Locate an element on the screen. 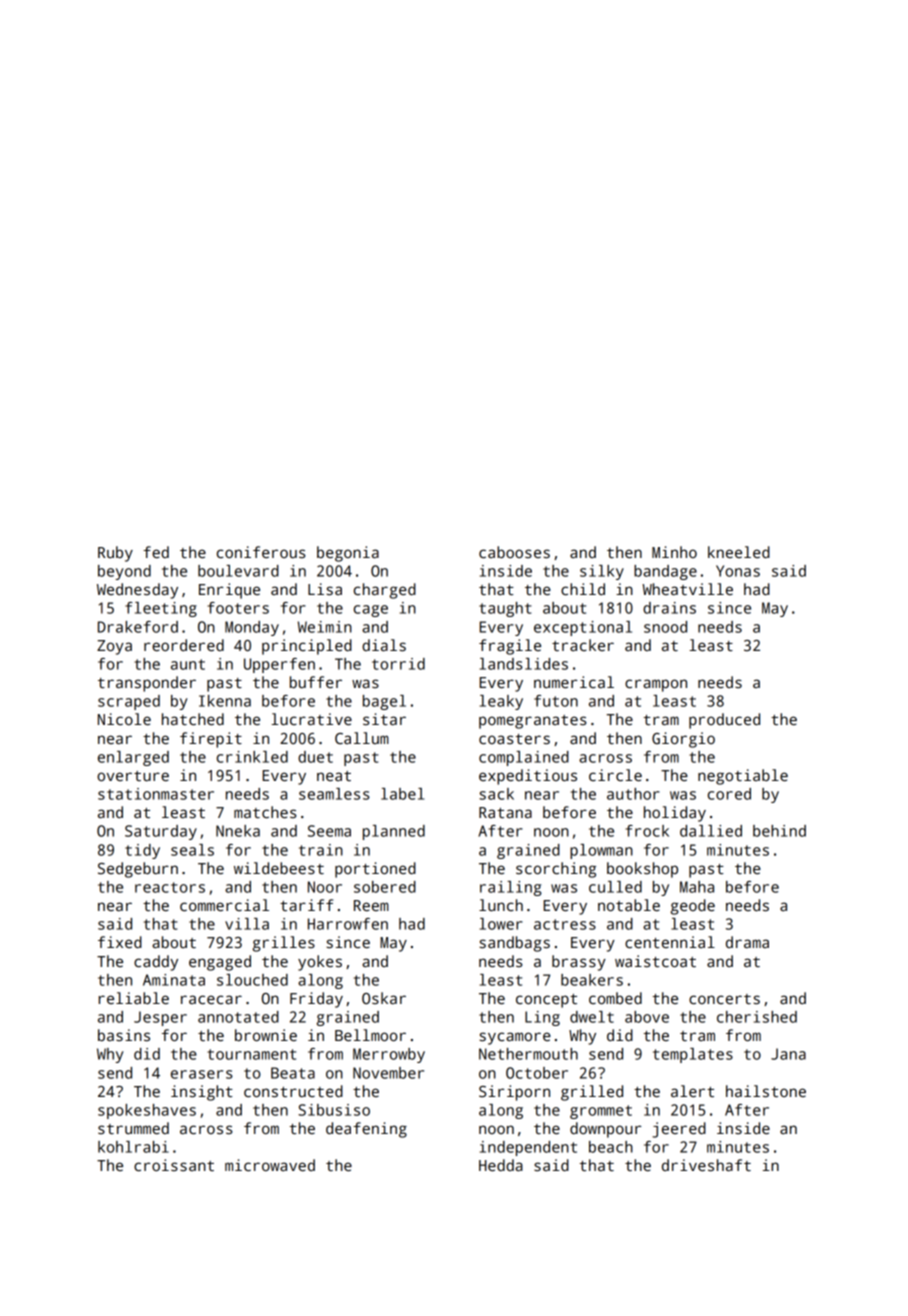 Image resolution: width=908 pixels, height=1316 pixels. Reem is located at coordinates (371, 905).
